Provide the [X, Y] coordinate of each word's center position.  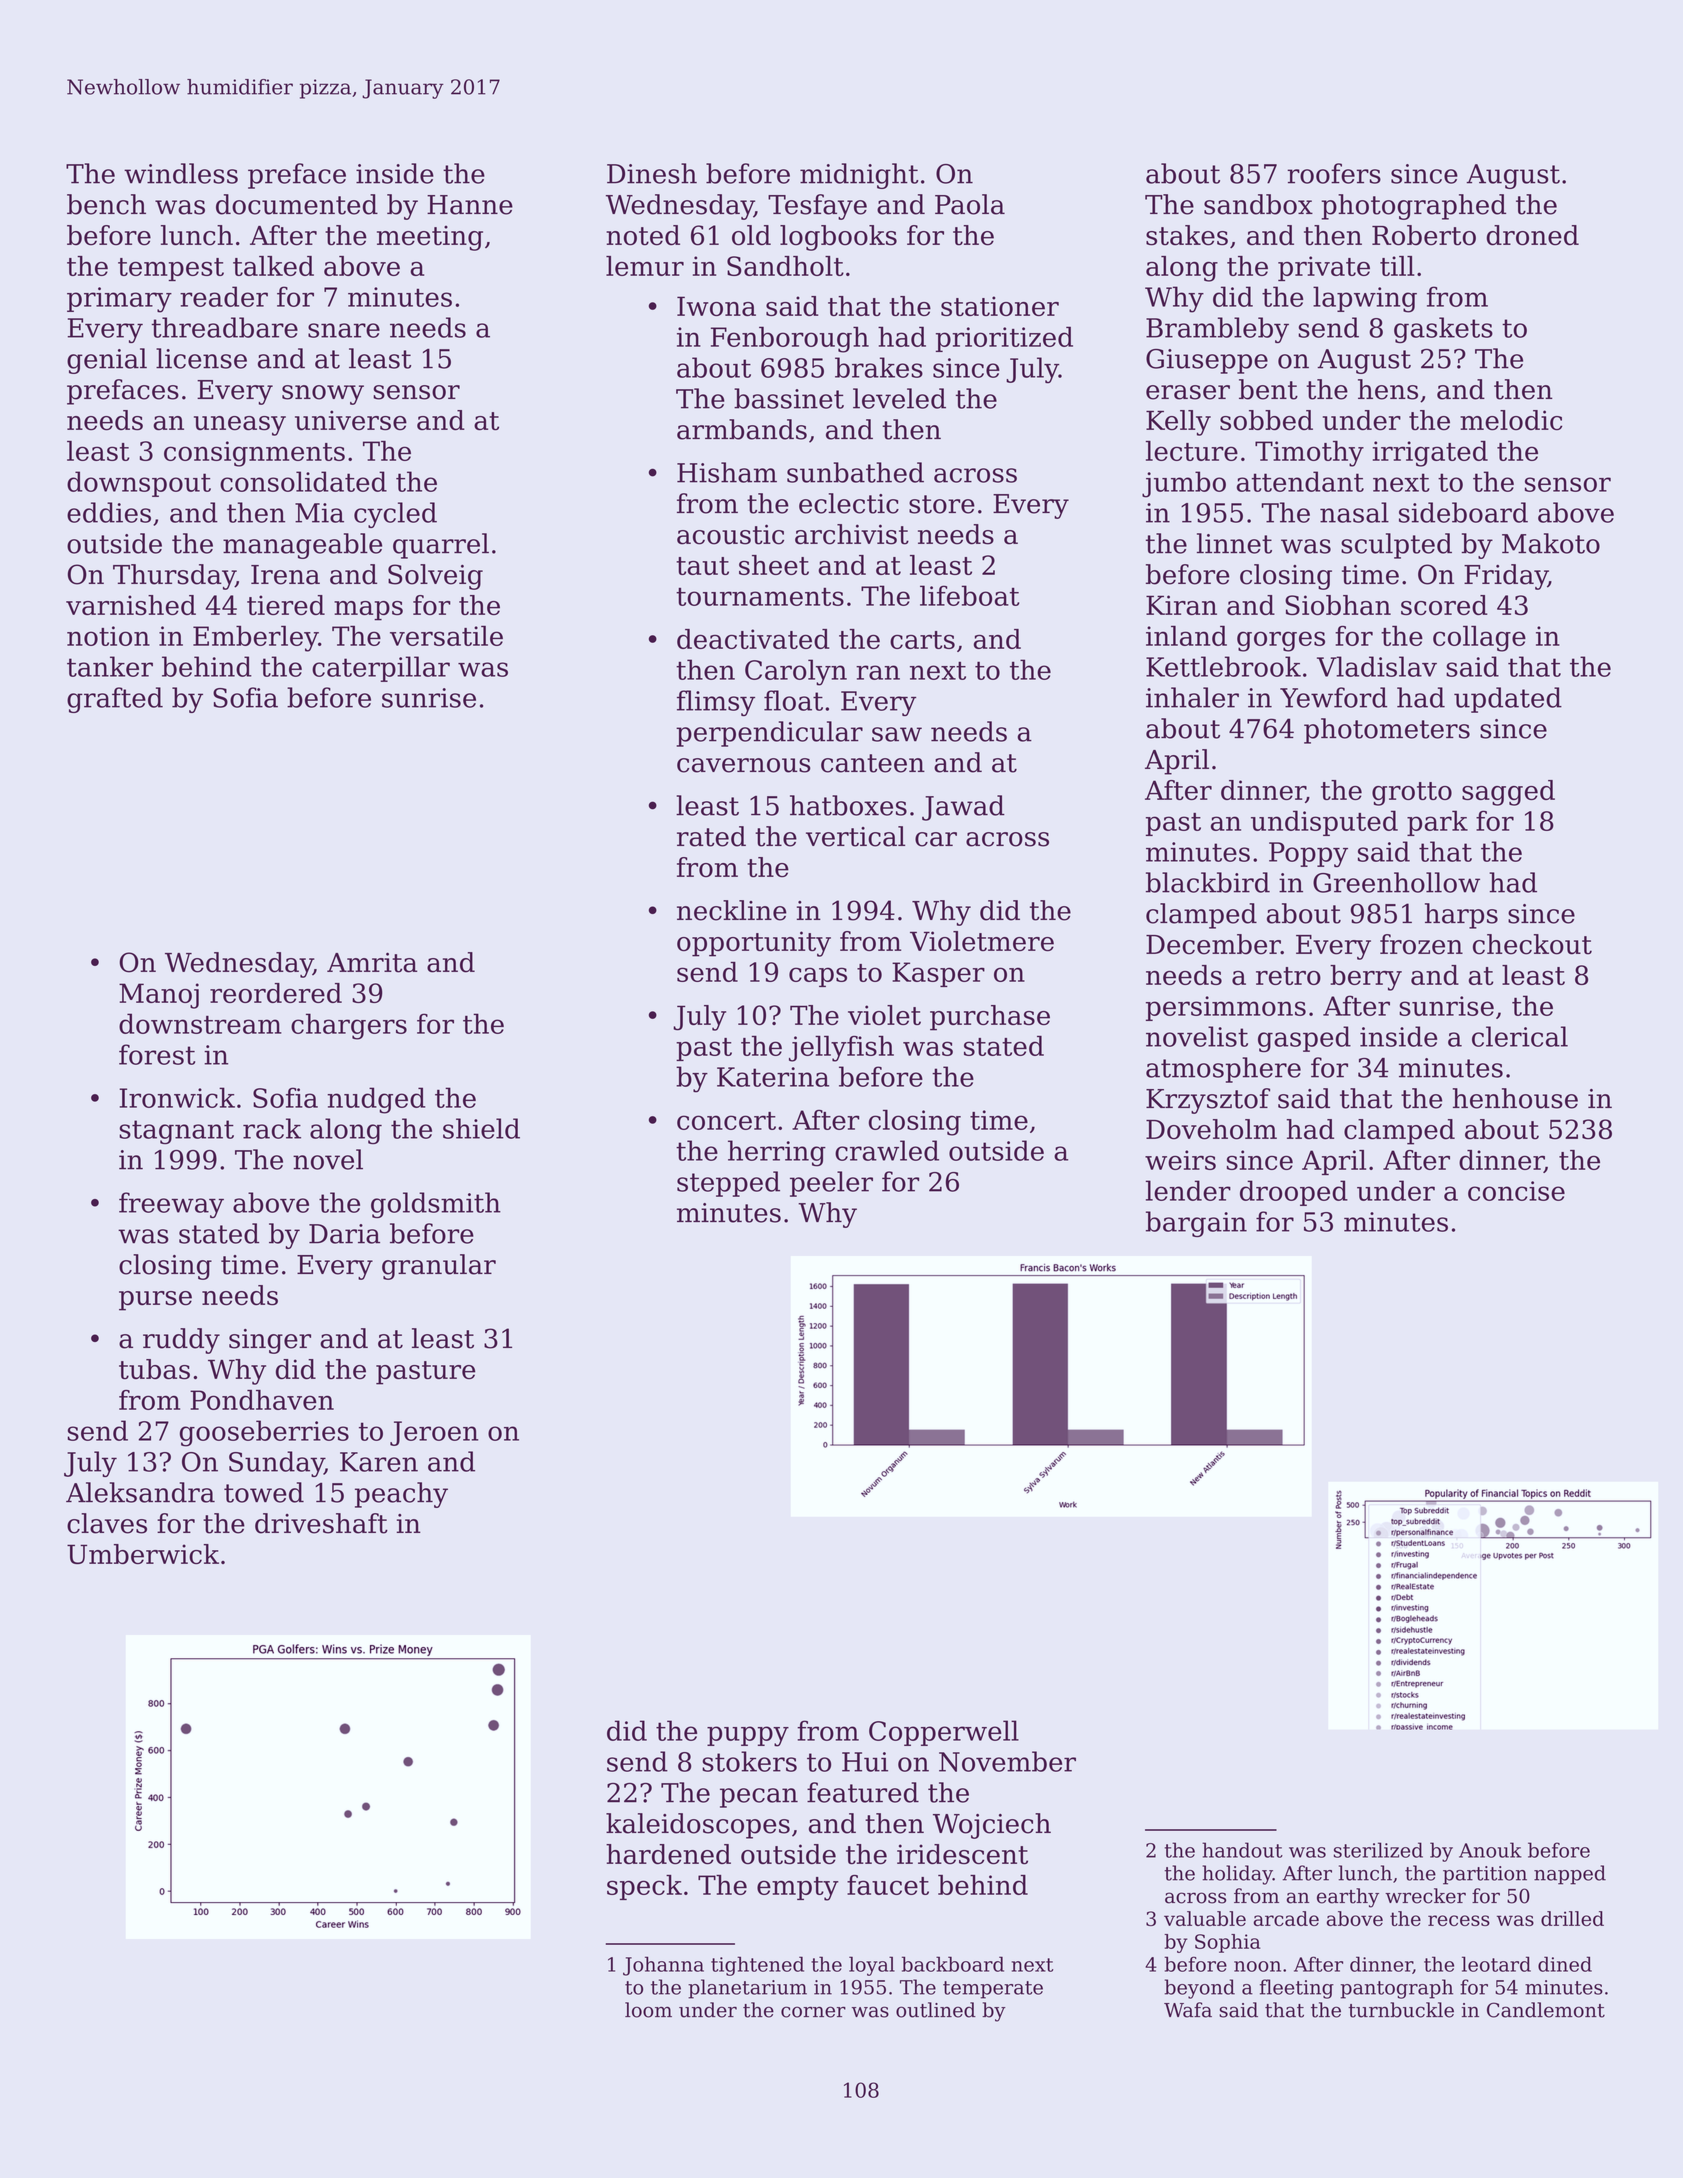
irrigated [1430, 454]
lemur [645, 266]
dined [1565, 1964]
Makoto [1551, 543]
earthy [1348, 1898]
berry [1366, 978]
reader [224, 296]
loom [648, 2010]
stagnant [176, 1132]
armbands [742, 429]
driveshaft [321, 1523]
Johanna [663, 1966]
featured [863, 1792]
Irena [285, 575]
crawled [887, 1150]
